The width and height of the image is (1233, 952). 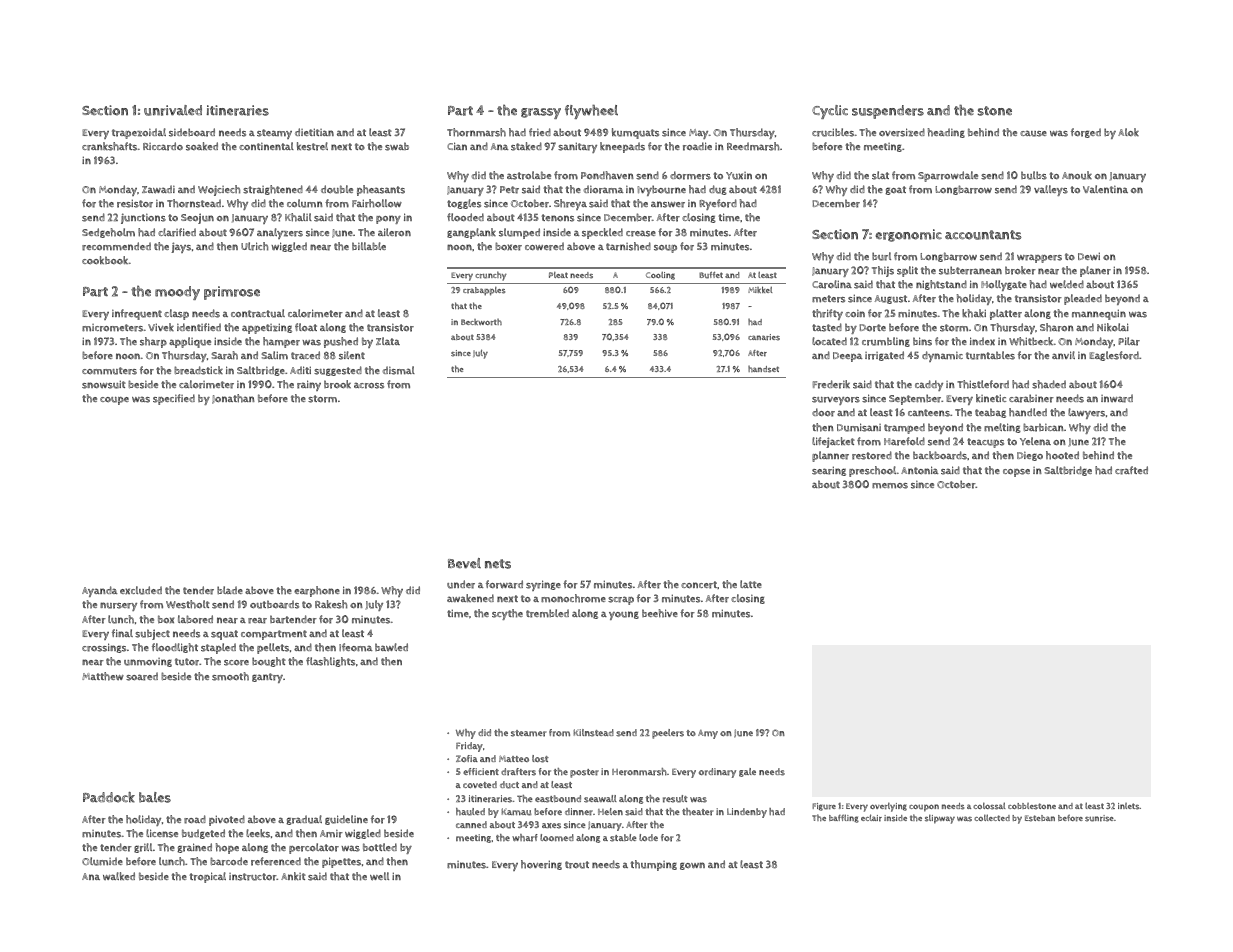 I want to click on gown, so click(x=692, y=866).
